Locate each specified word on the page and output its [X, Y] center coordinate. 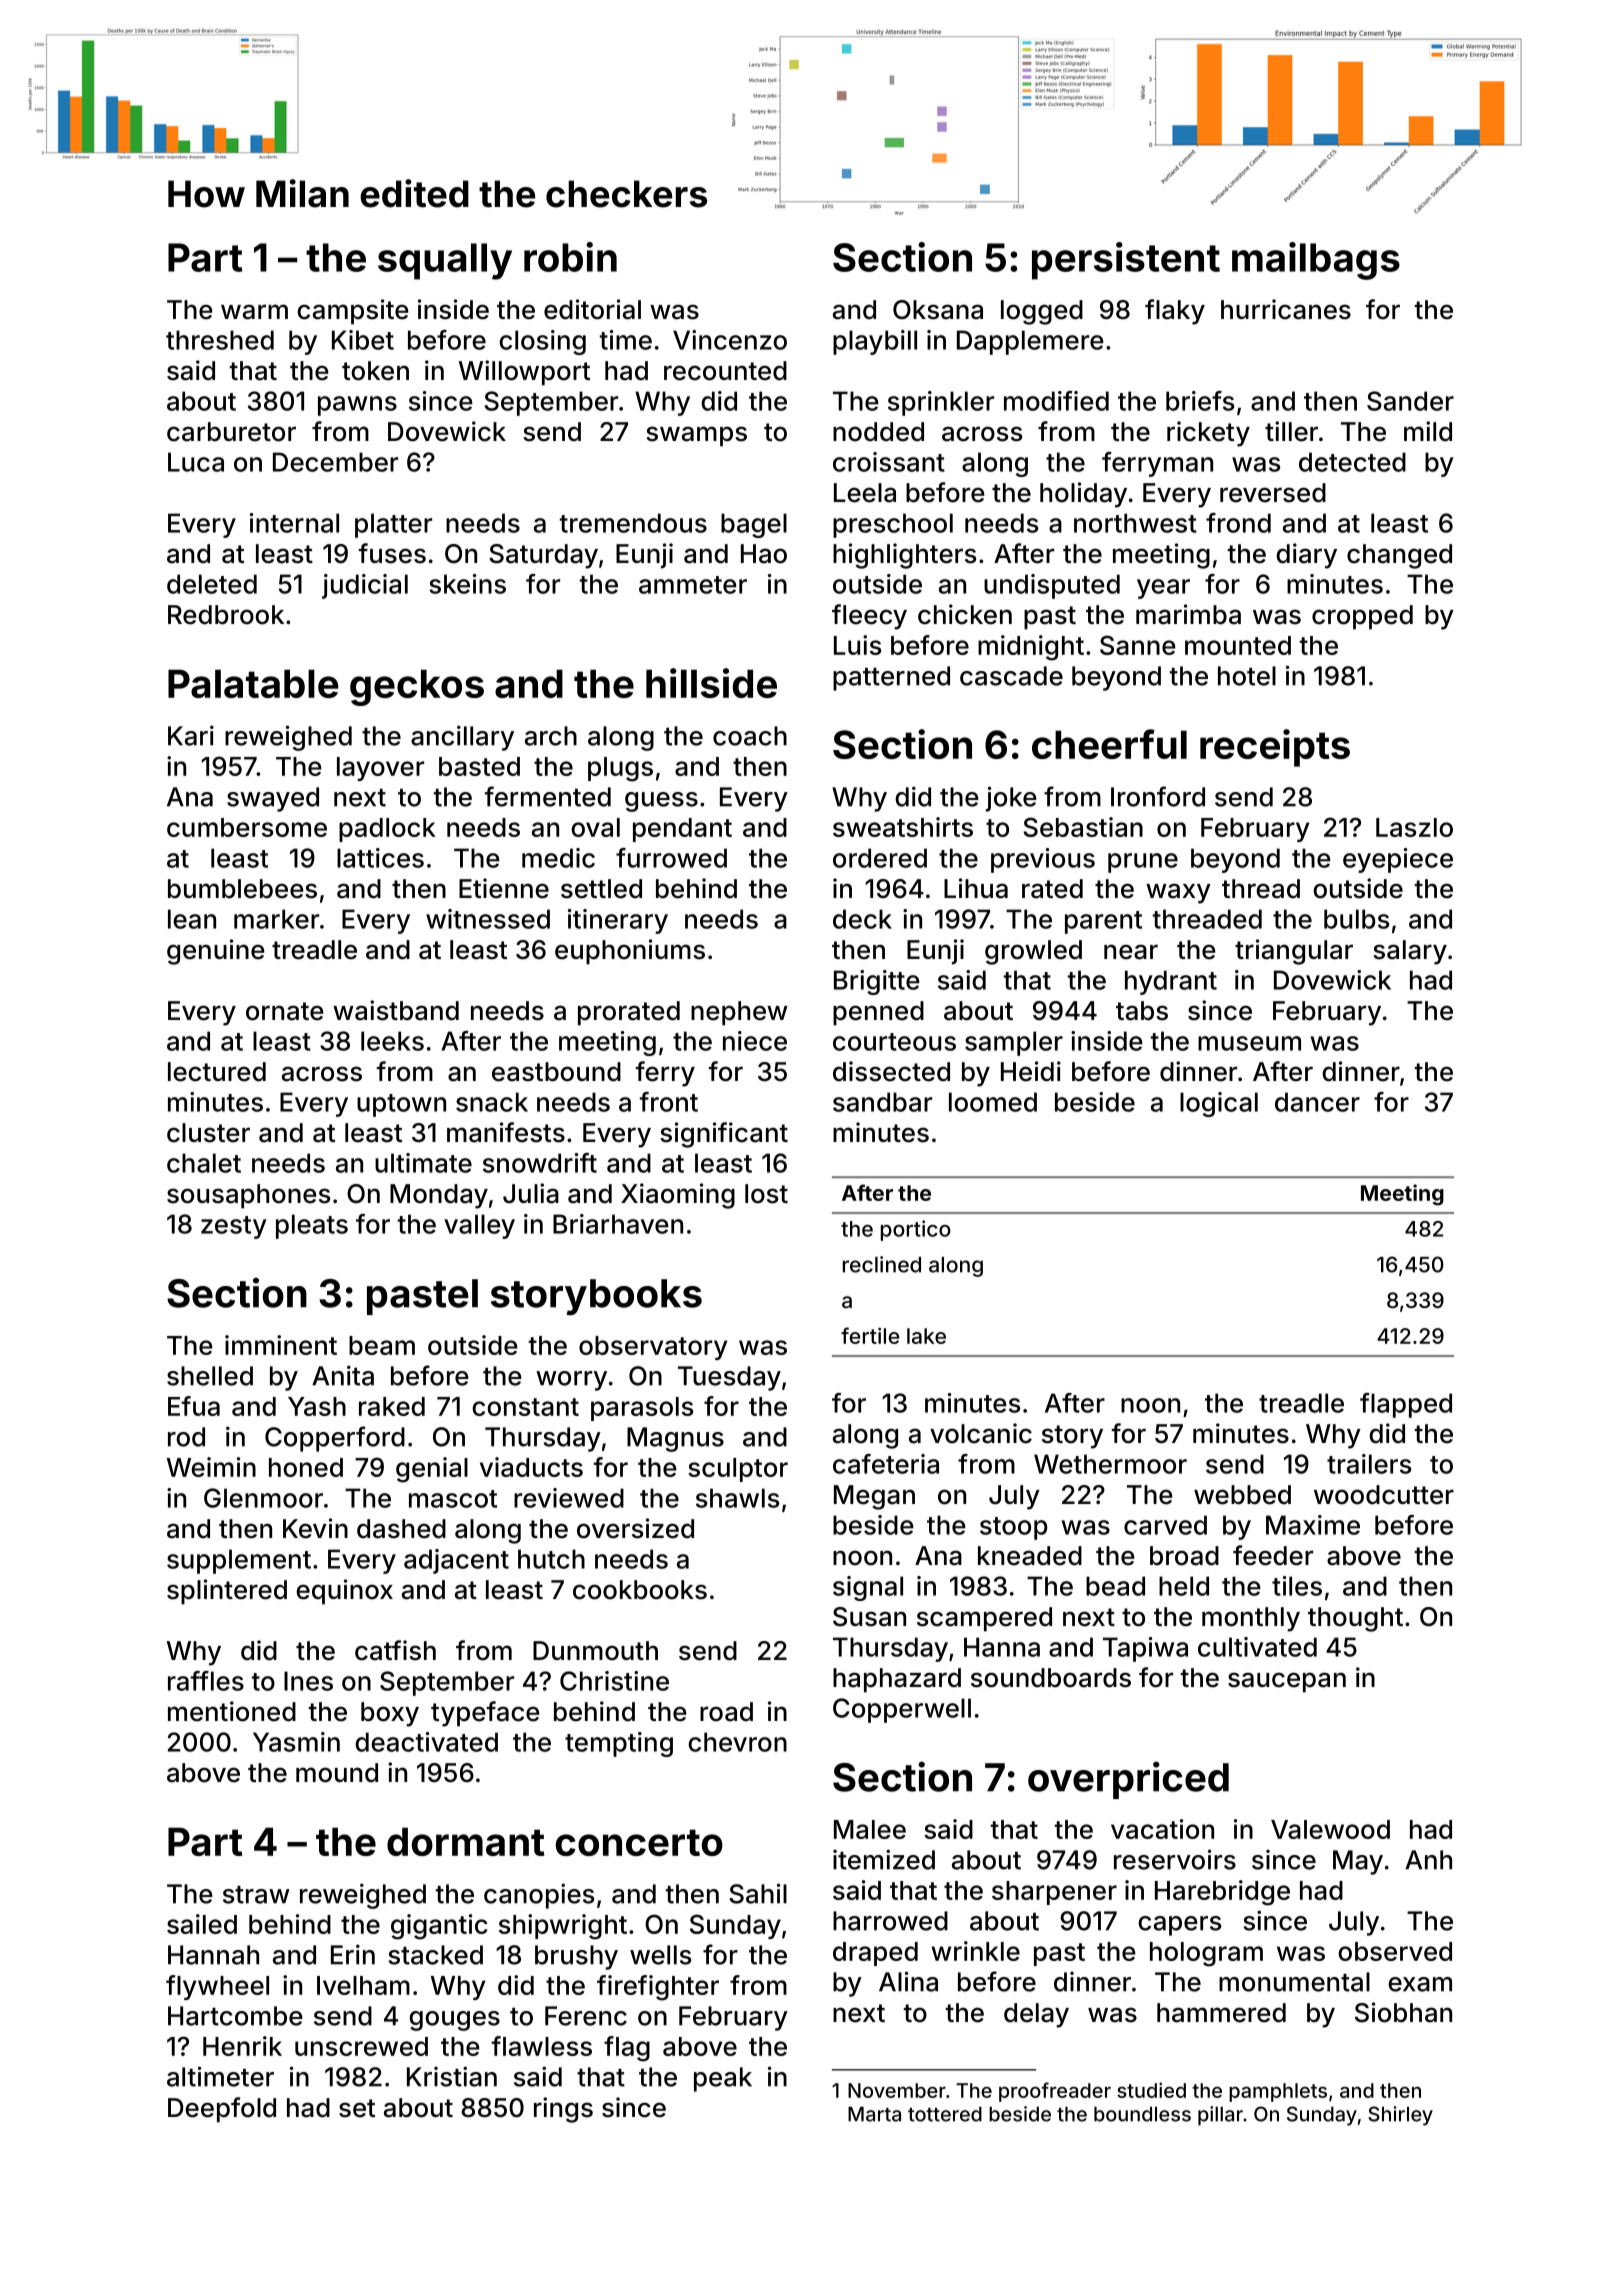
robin [570, 257]
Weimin [211, 1467]
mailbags [1316, 261]
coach [750, 736]
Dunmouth [595, 1651]
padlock [387, 830]
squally [445, 261]
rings [563, 2110]
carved [1165, 1525]
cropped [1362, 617]
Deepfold [222, 2110]
